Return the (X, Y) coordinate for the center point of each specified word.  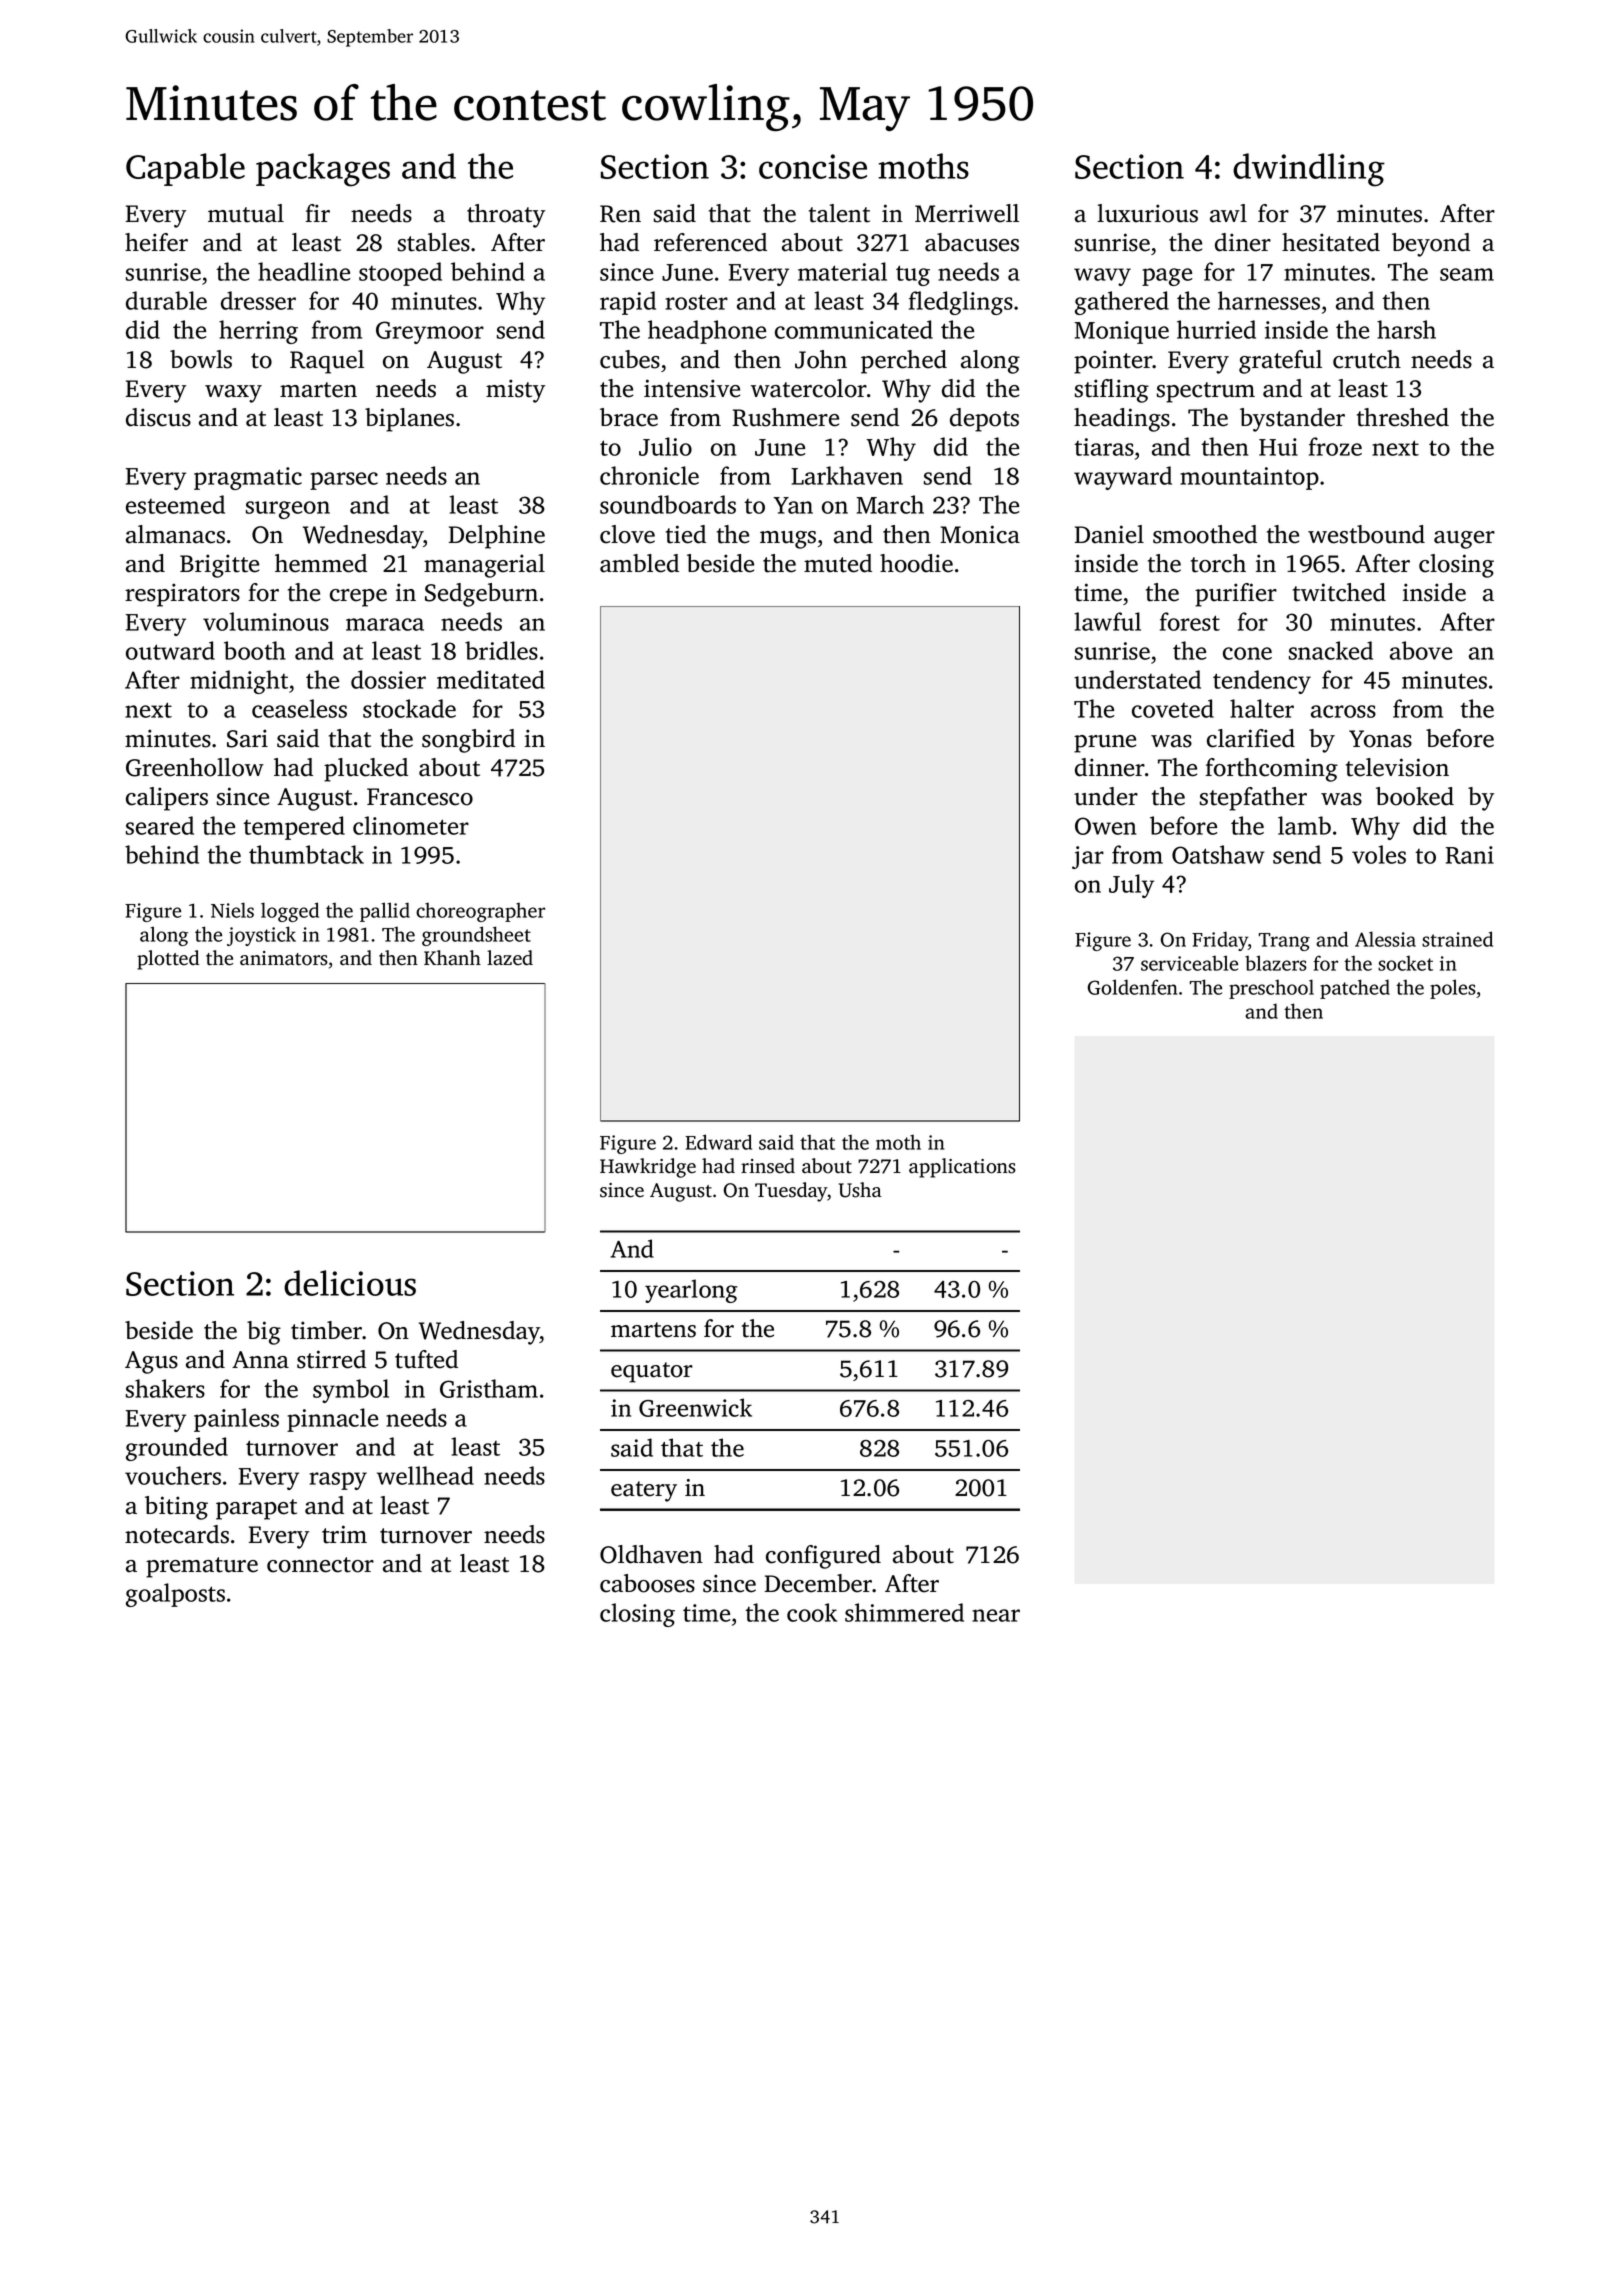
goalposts (175, 1595)
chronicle (649, 475)
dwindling (1309, 170)
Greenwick (695, 1407)
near (996, 1615)
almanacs (175, 534)
